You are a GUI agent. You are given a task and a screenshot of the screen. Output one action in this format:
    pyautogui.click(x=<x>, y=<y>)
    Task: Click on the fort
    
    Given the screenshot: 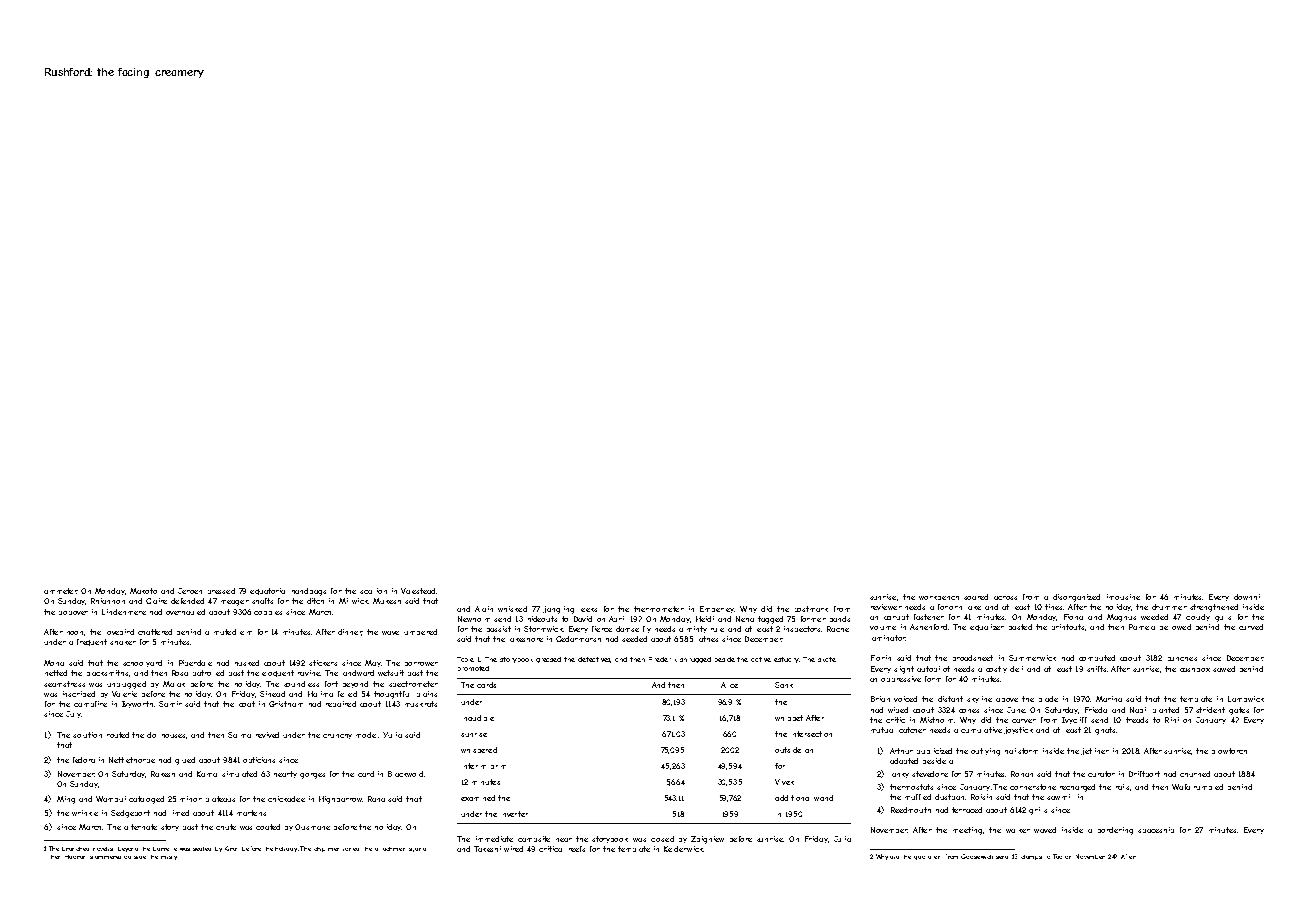 What is the action you would take?
    pyautogui.click(x=331, y=684)
